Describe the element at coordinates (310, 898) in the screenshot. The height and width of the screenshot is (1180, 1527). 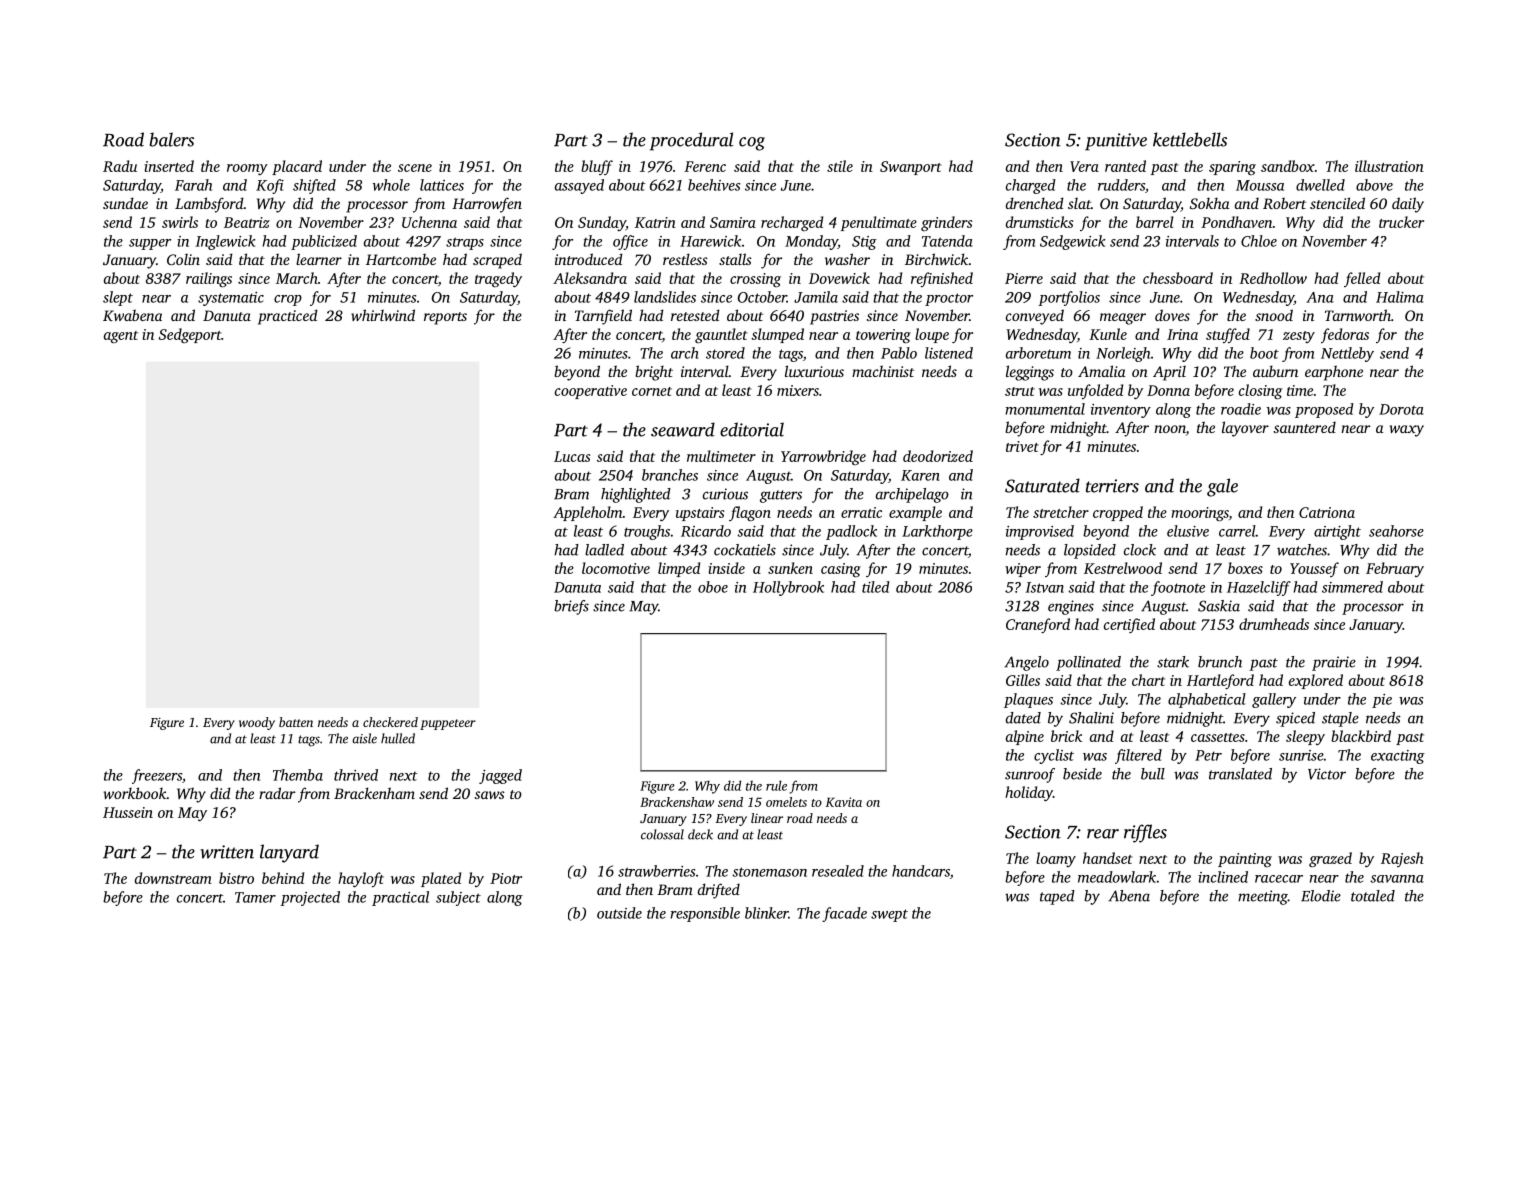
I see `projected` at that location.
